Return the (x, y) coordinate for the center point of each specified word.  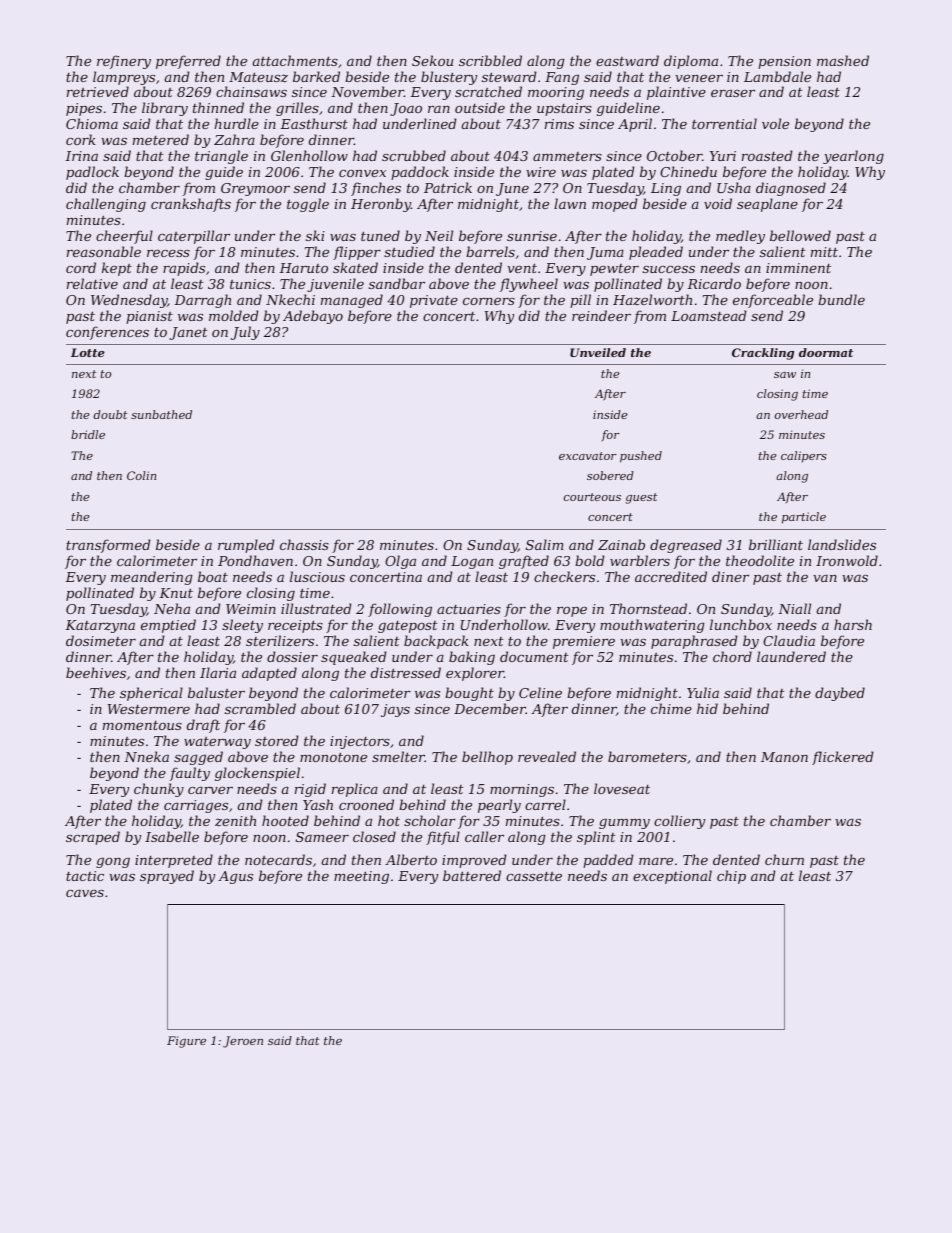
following (400, 610)
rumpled (246, 546)
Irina (81, 156)
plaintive (676, 93)
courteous (592, 497)
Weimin (251, 609)
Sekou (432, 60)
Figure (186, 1042)
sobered (610, 475)
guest (641, 498)
